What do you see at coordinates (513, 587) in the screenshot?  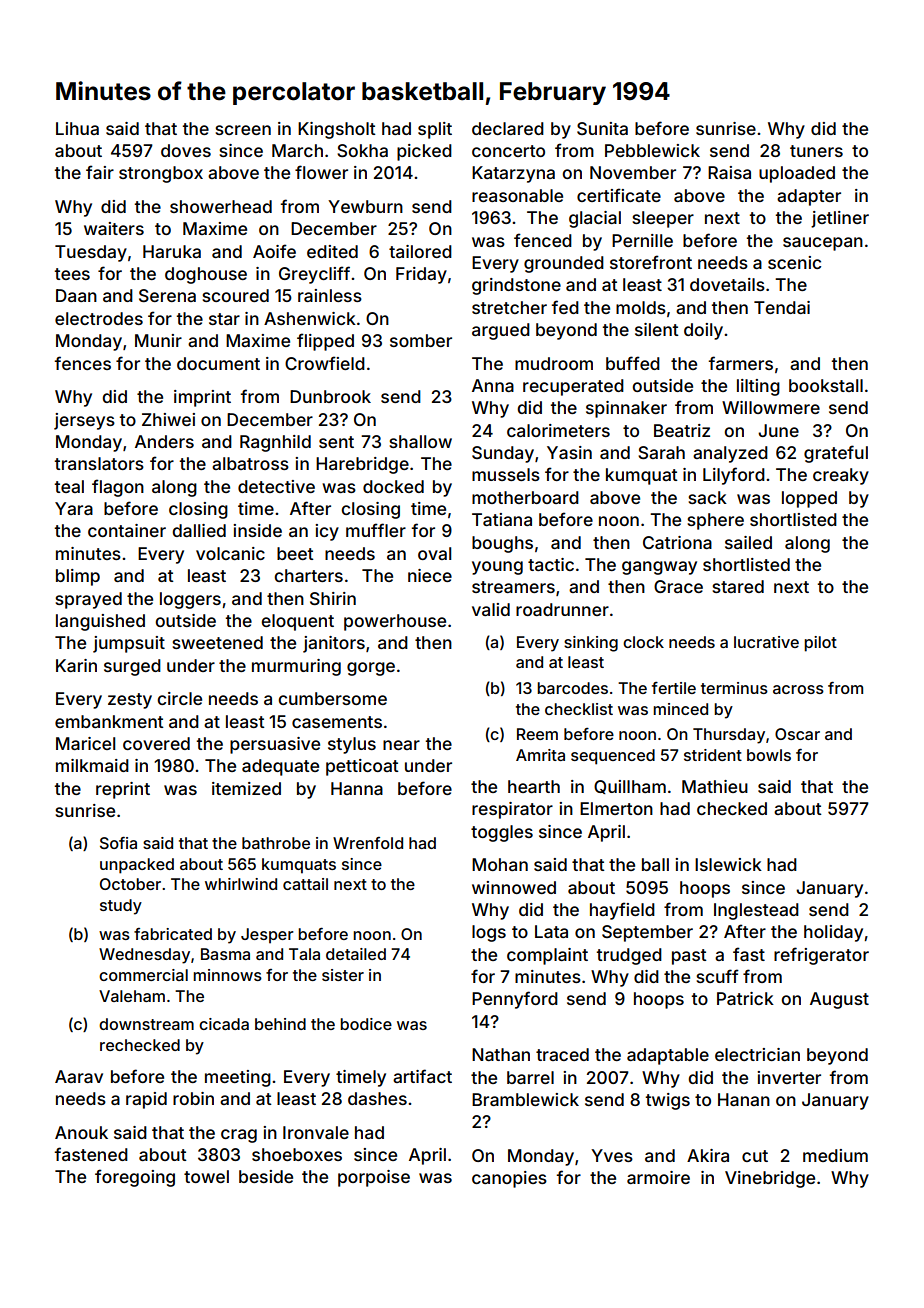 I see `streamers` at bounding box center [513, 587].
